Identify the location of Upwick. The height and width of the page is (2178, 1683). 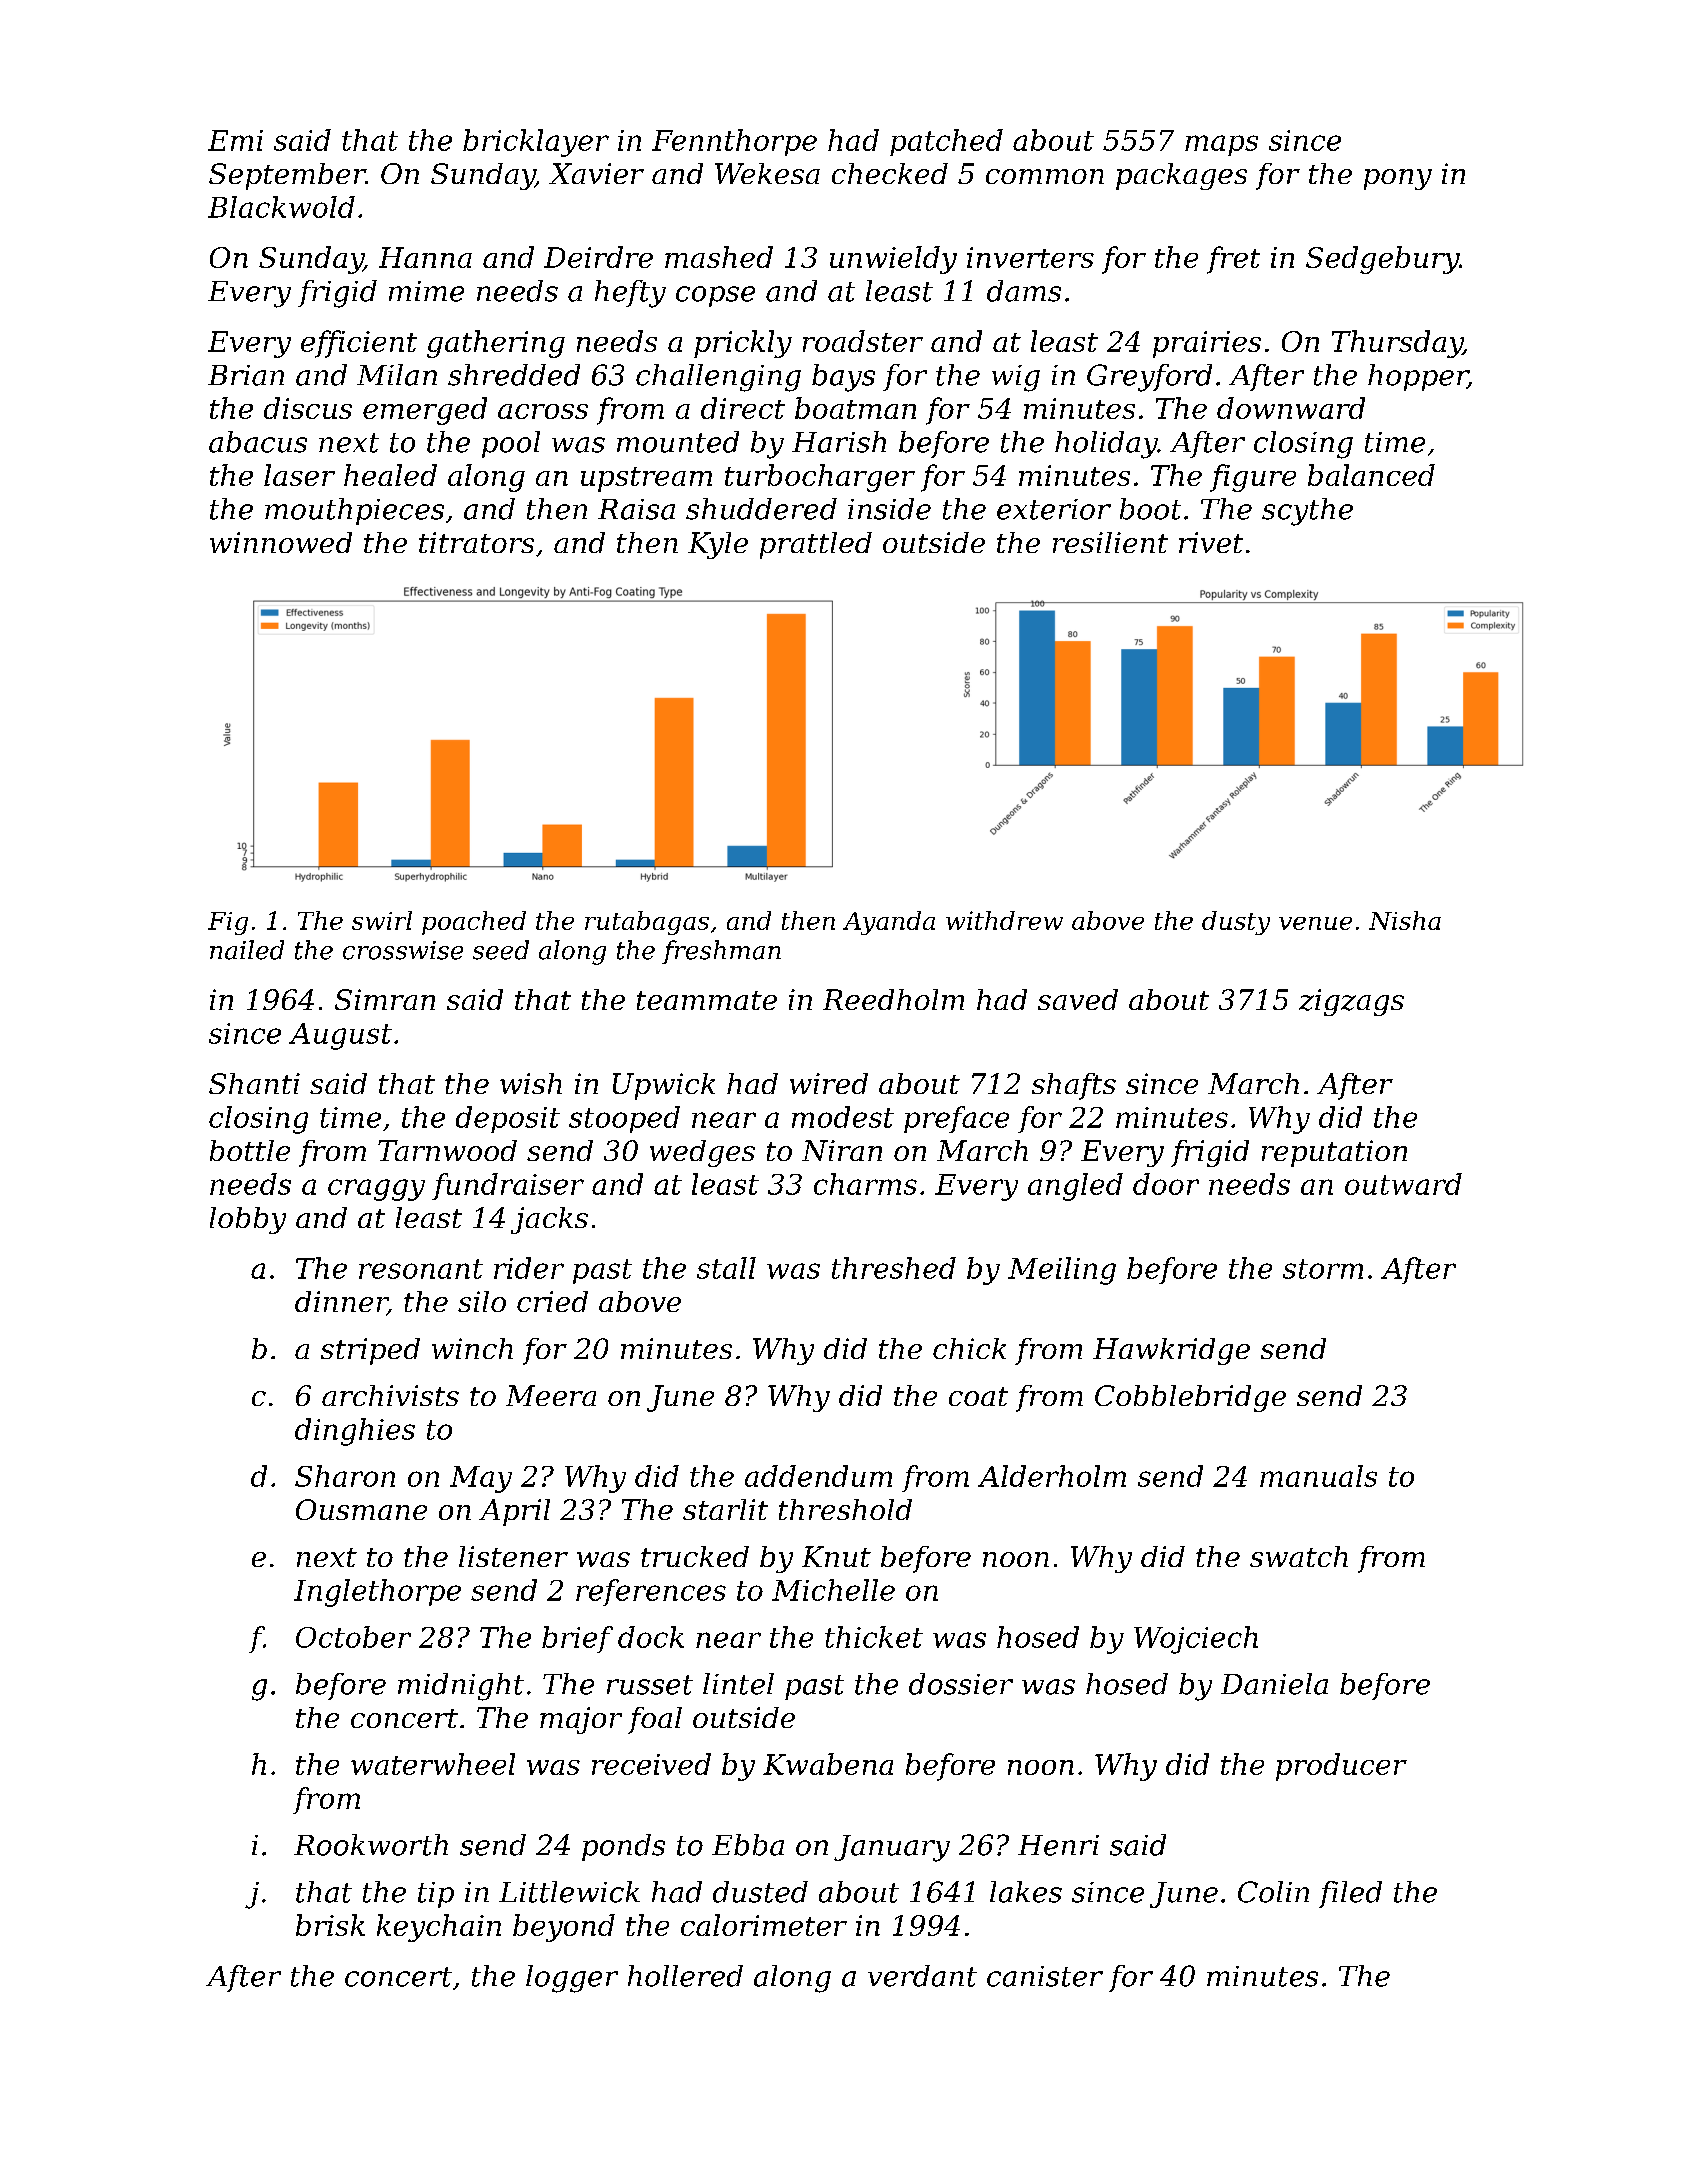
(664, 1086).
